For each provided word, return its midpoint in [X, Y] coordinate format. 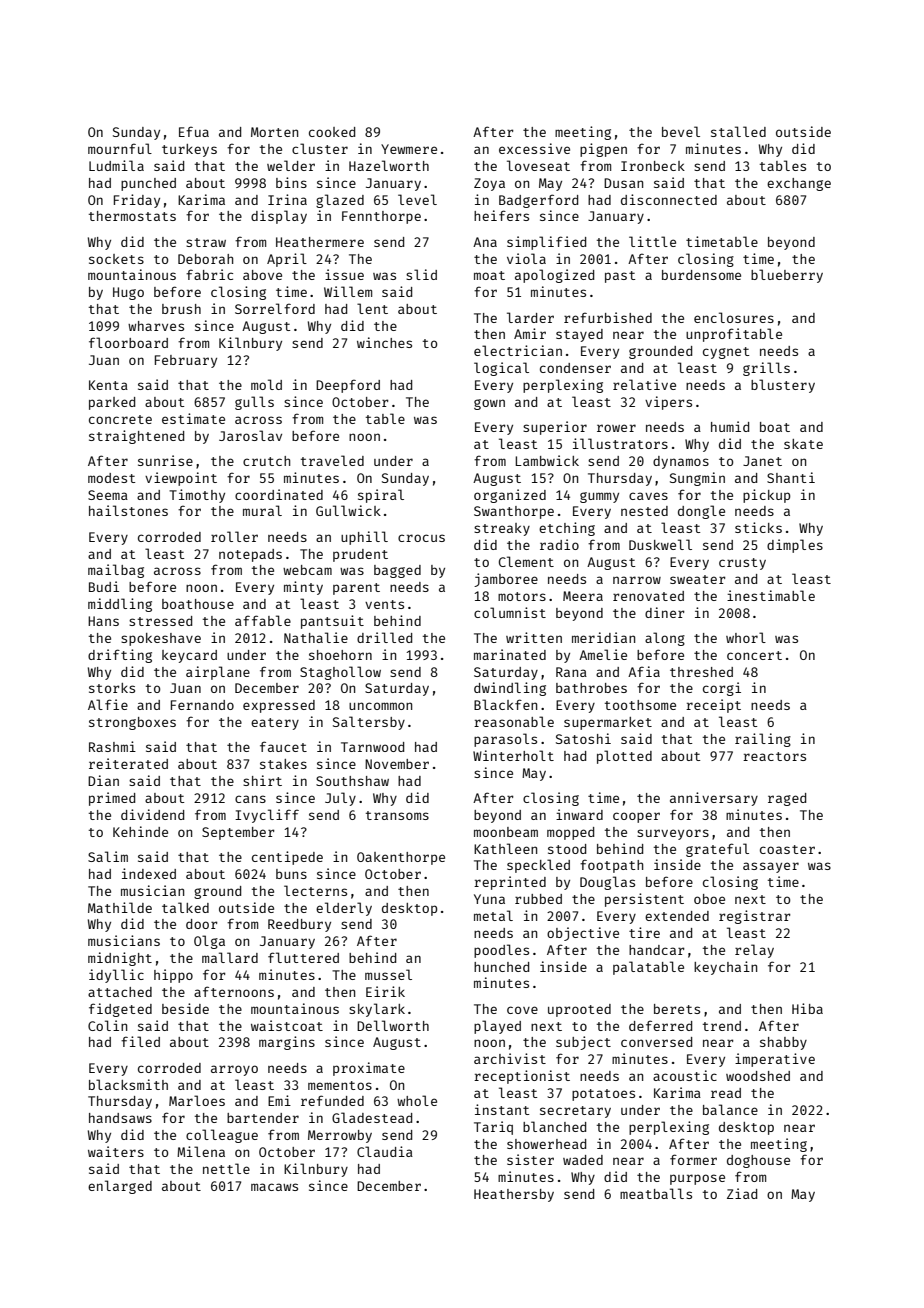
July [340, 799]
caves [648, 496]
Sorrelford [275, 308]
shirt [262, 780]
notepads [250, 555]
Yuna [489, 899]
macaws [274, 1187]
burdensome [701, 275]
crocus [421, 538]
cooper [636, 817]
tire [644, 932]
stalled [738, 131]
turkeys [189, 150]
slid [421, 274]
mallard [230, 957]
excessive [534, 148]
